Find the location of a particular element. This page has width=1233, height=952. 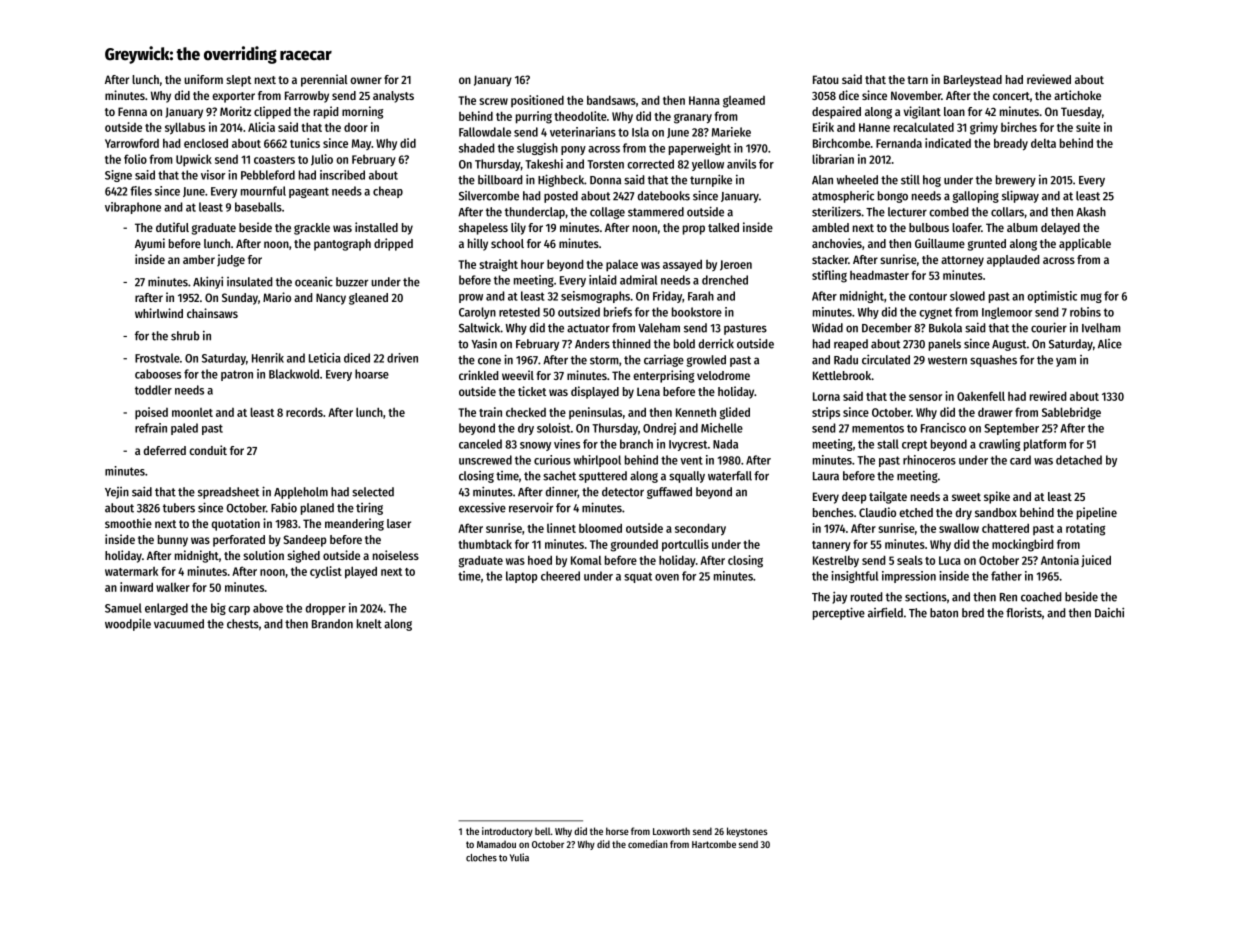

cloches is located at coordinates (481, 858).
